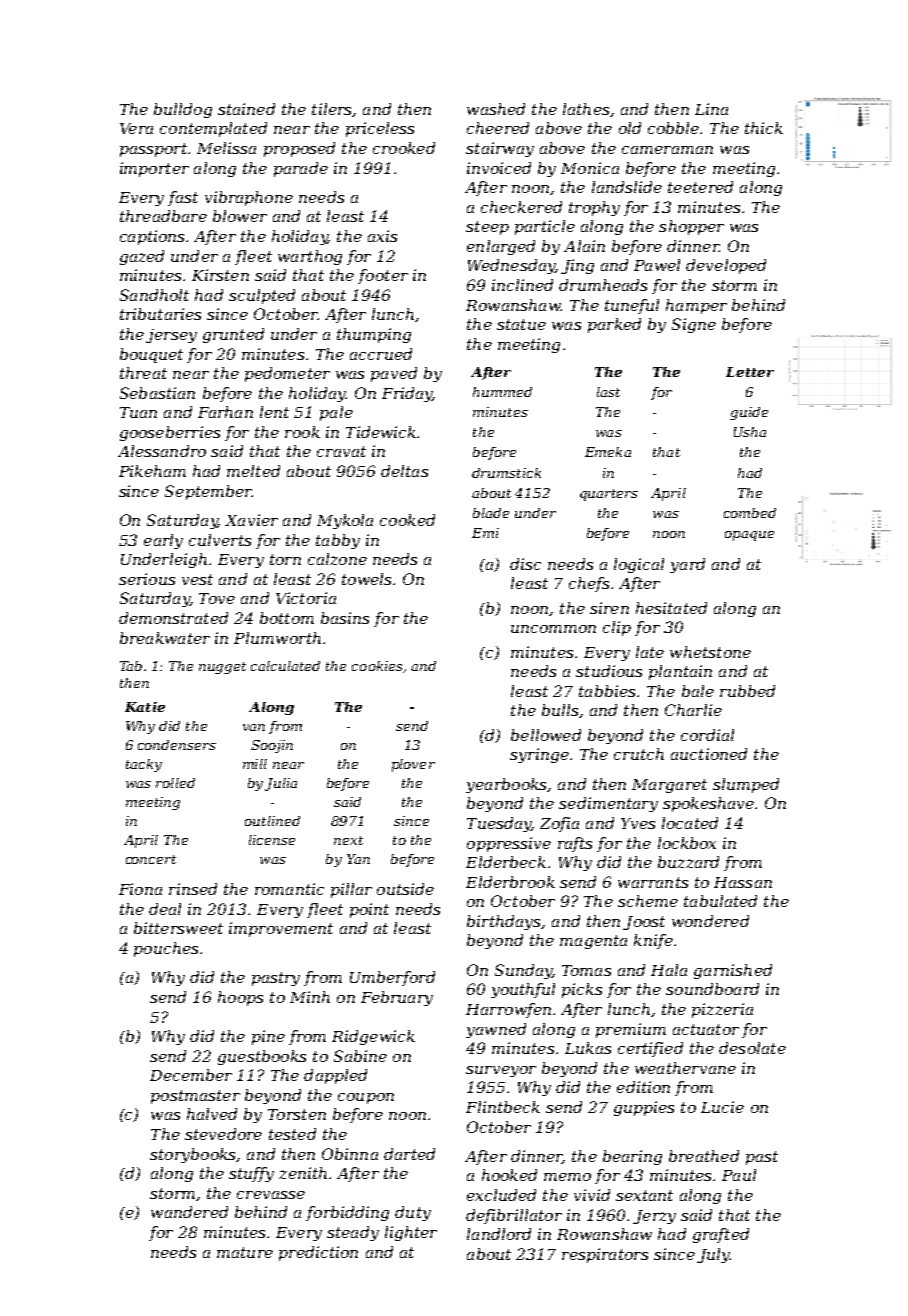 This screenshot has height=1316, width=908. Describe the element at coordinates (509, 844) in the screenshot. I see `oppressive` at that location.
